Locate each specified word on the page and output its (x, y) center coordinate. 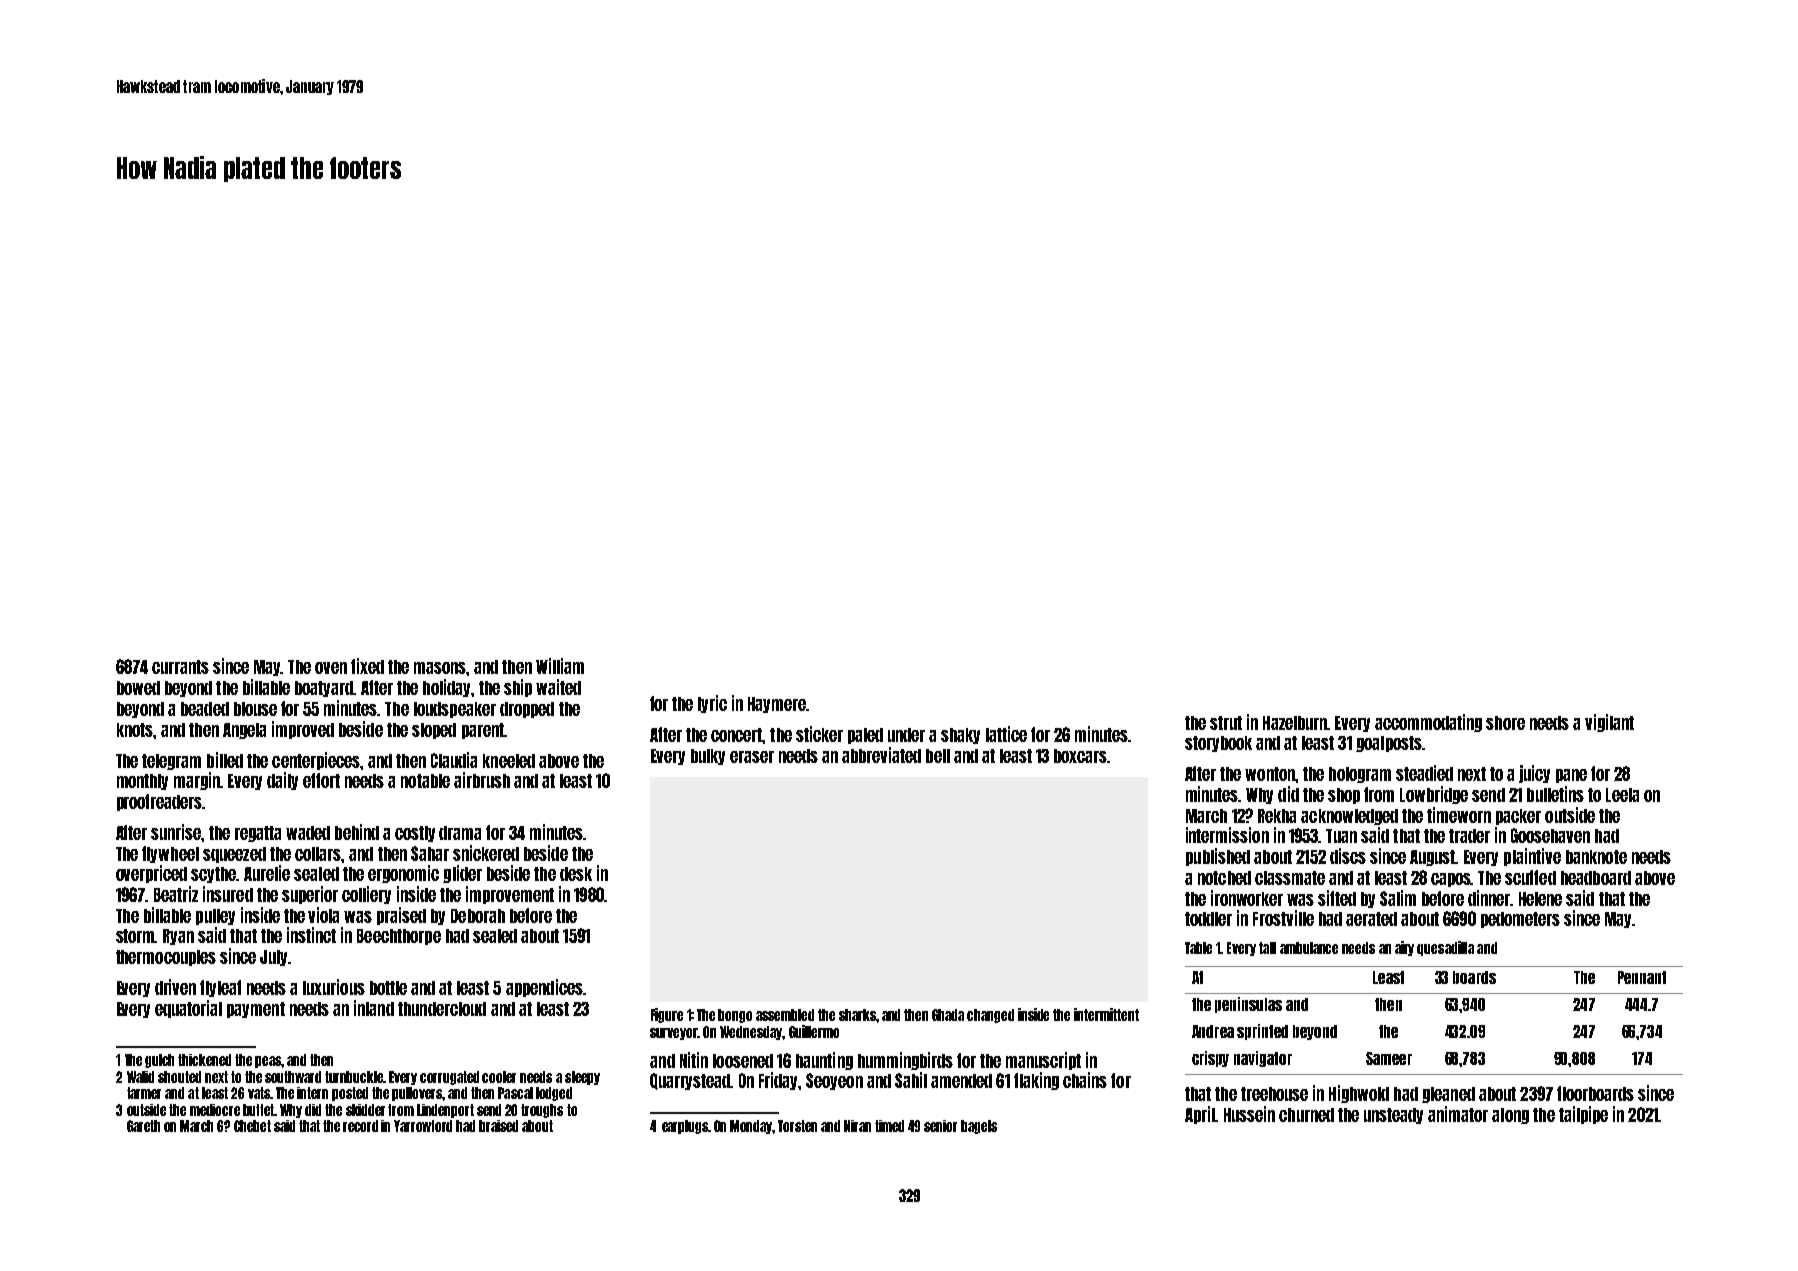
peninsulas (1248, 1005)
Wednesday (751, 1033)
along (1510, 1116)
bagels (979, 1127)
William (560, 666)
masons (440, 668)
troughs (542, 1111)
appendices (544, 988)
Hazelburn (1295, 723)
